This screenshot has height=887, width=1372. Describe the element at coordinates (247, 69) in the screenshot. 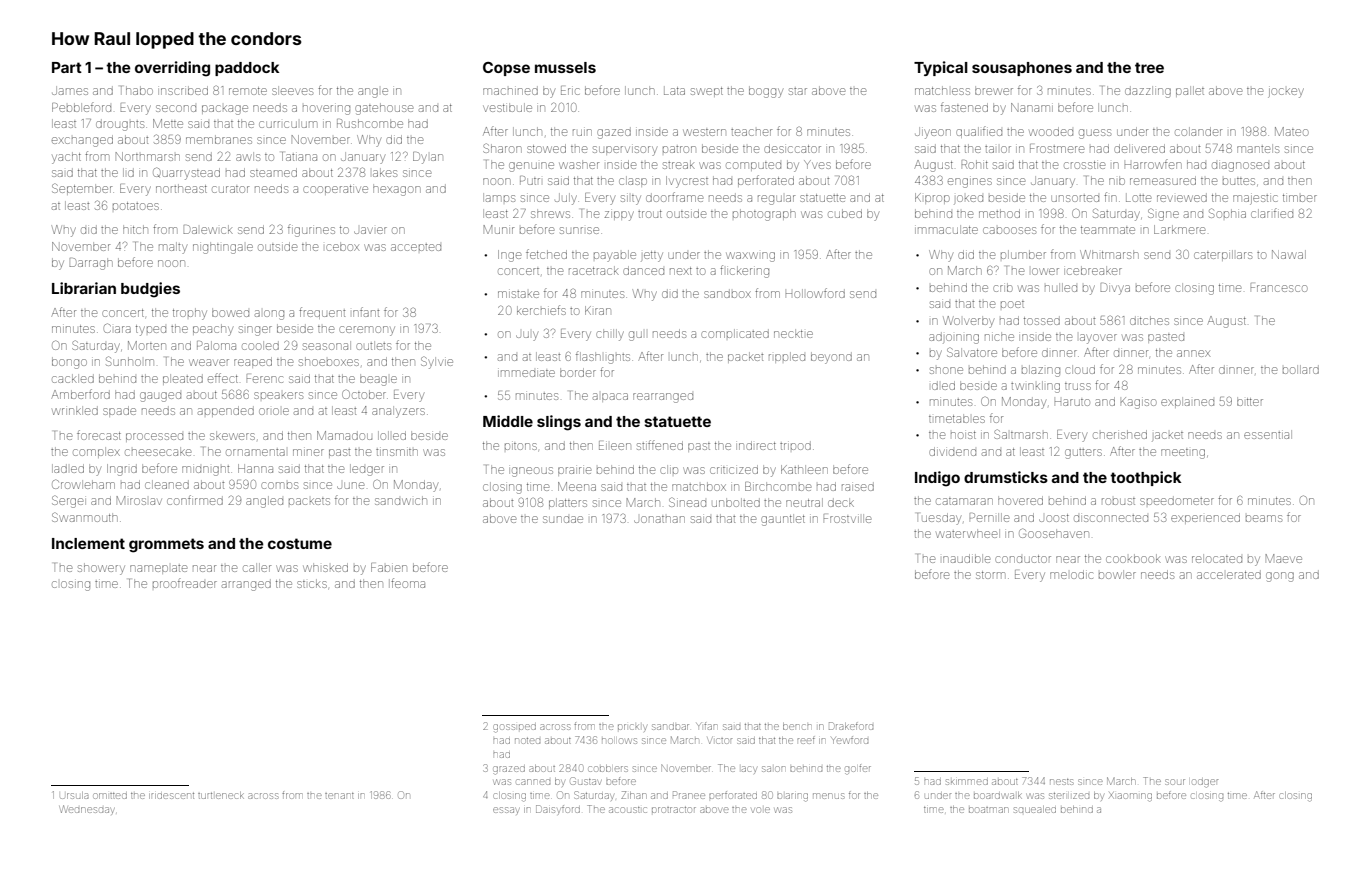

I see `paddock` at that location.
